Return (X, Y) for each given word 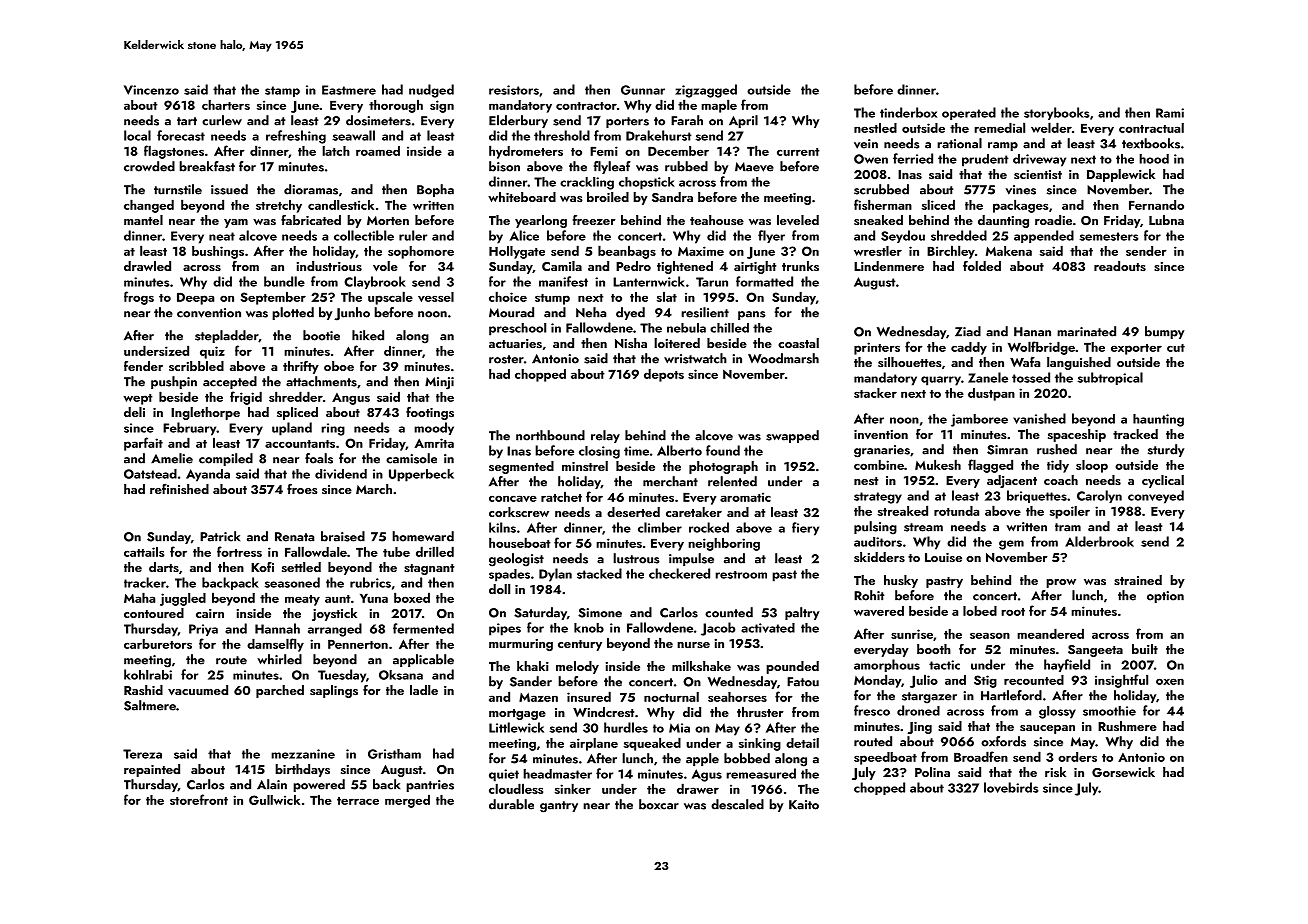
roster (506, 359)
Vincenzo (151, 90)
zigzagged (706, 91)
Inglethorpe (205, 413)
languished (1079, 363)
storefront (199, 799)
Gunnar (643, 90)
